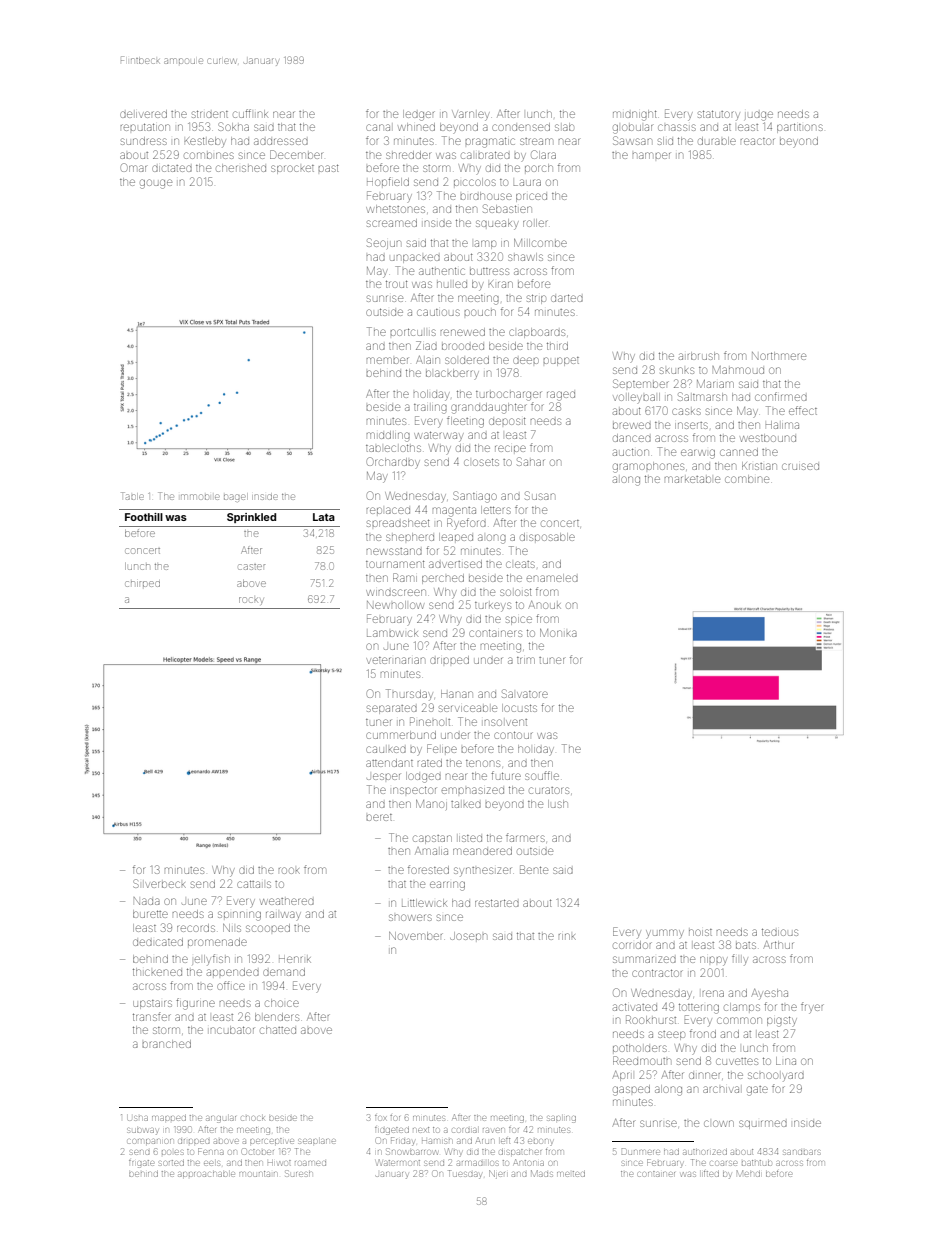 The width and height of the page is (952, 1233). I want to click on chatted, so click(278, 1030).
